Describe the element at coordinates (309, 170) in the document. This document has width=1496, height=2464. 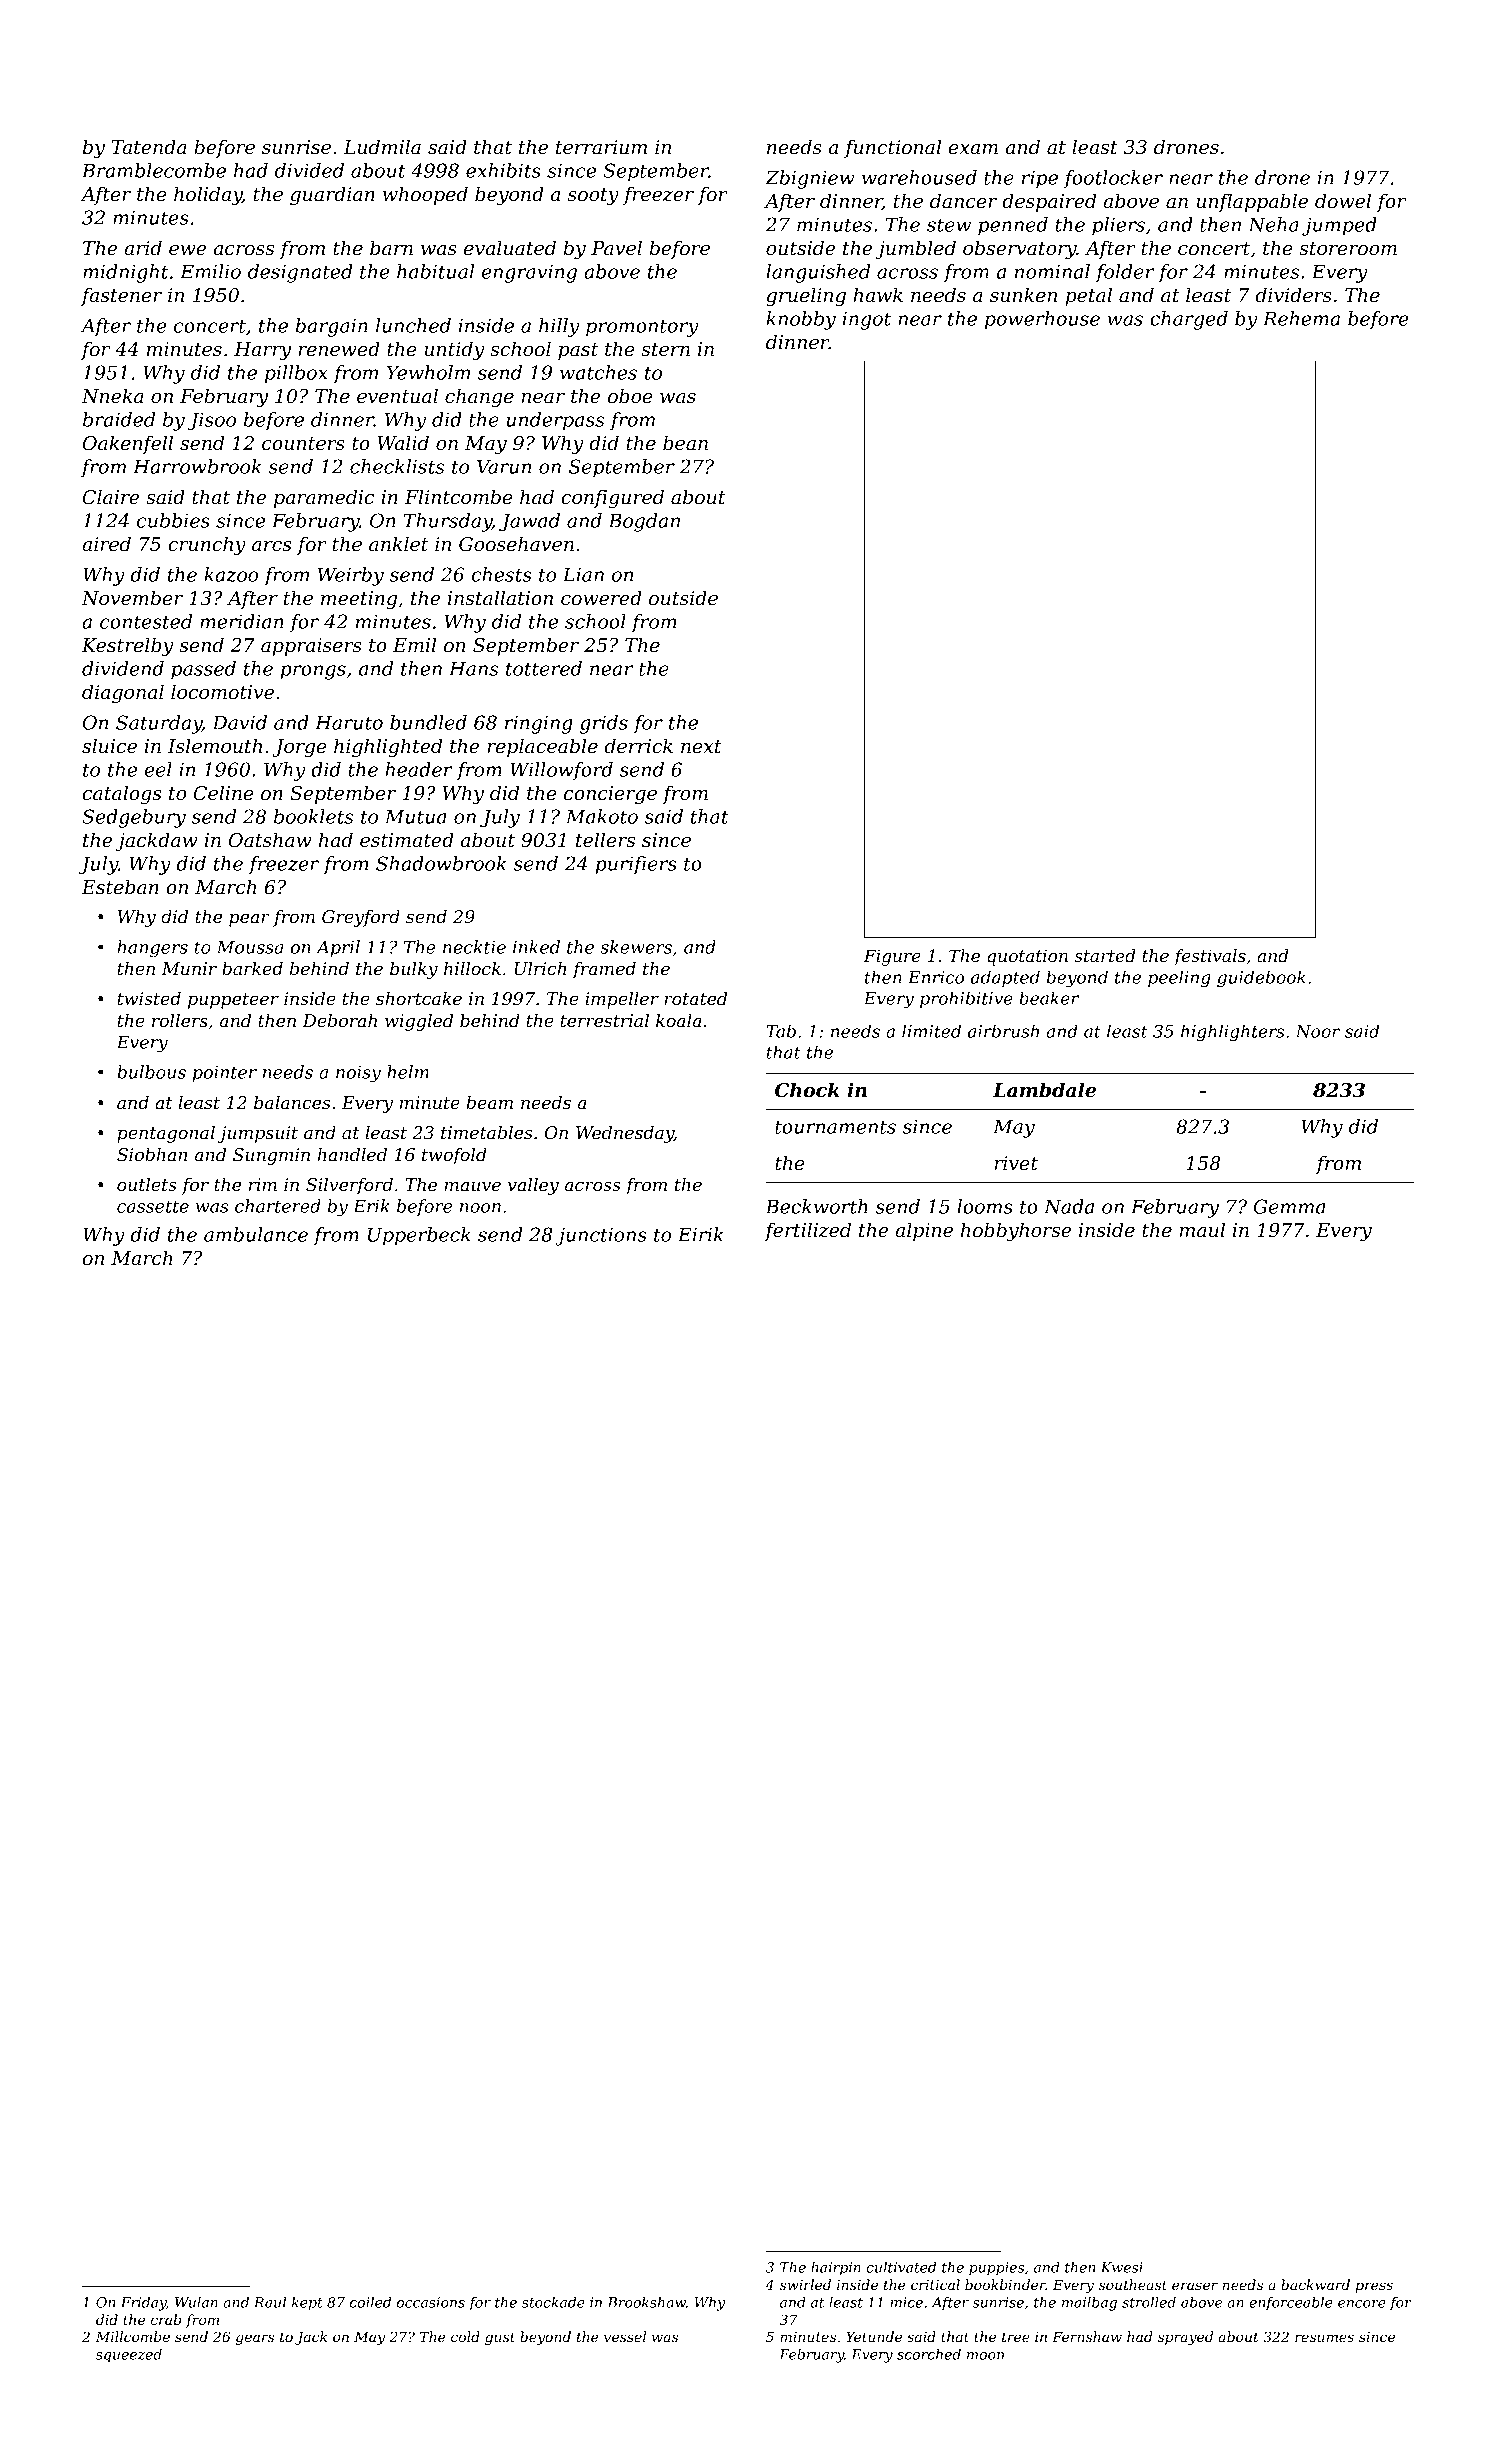
I see `divided` at that location.
